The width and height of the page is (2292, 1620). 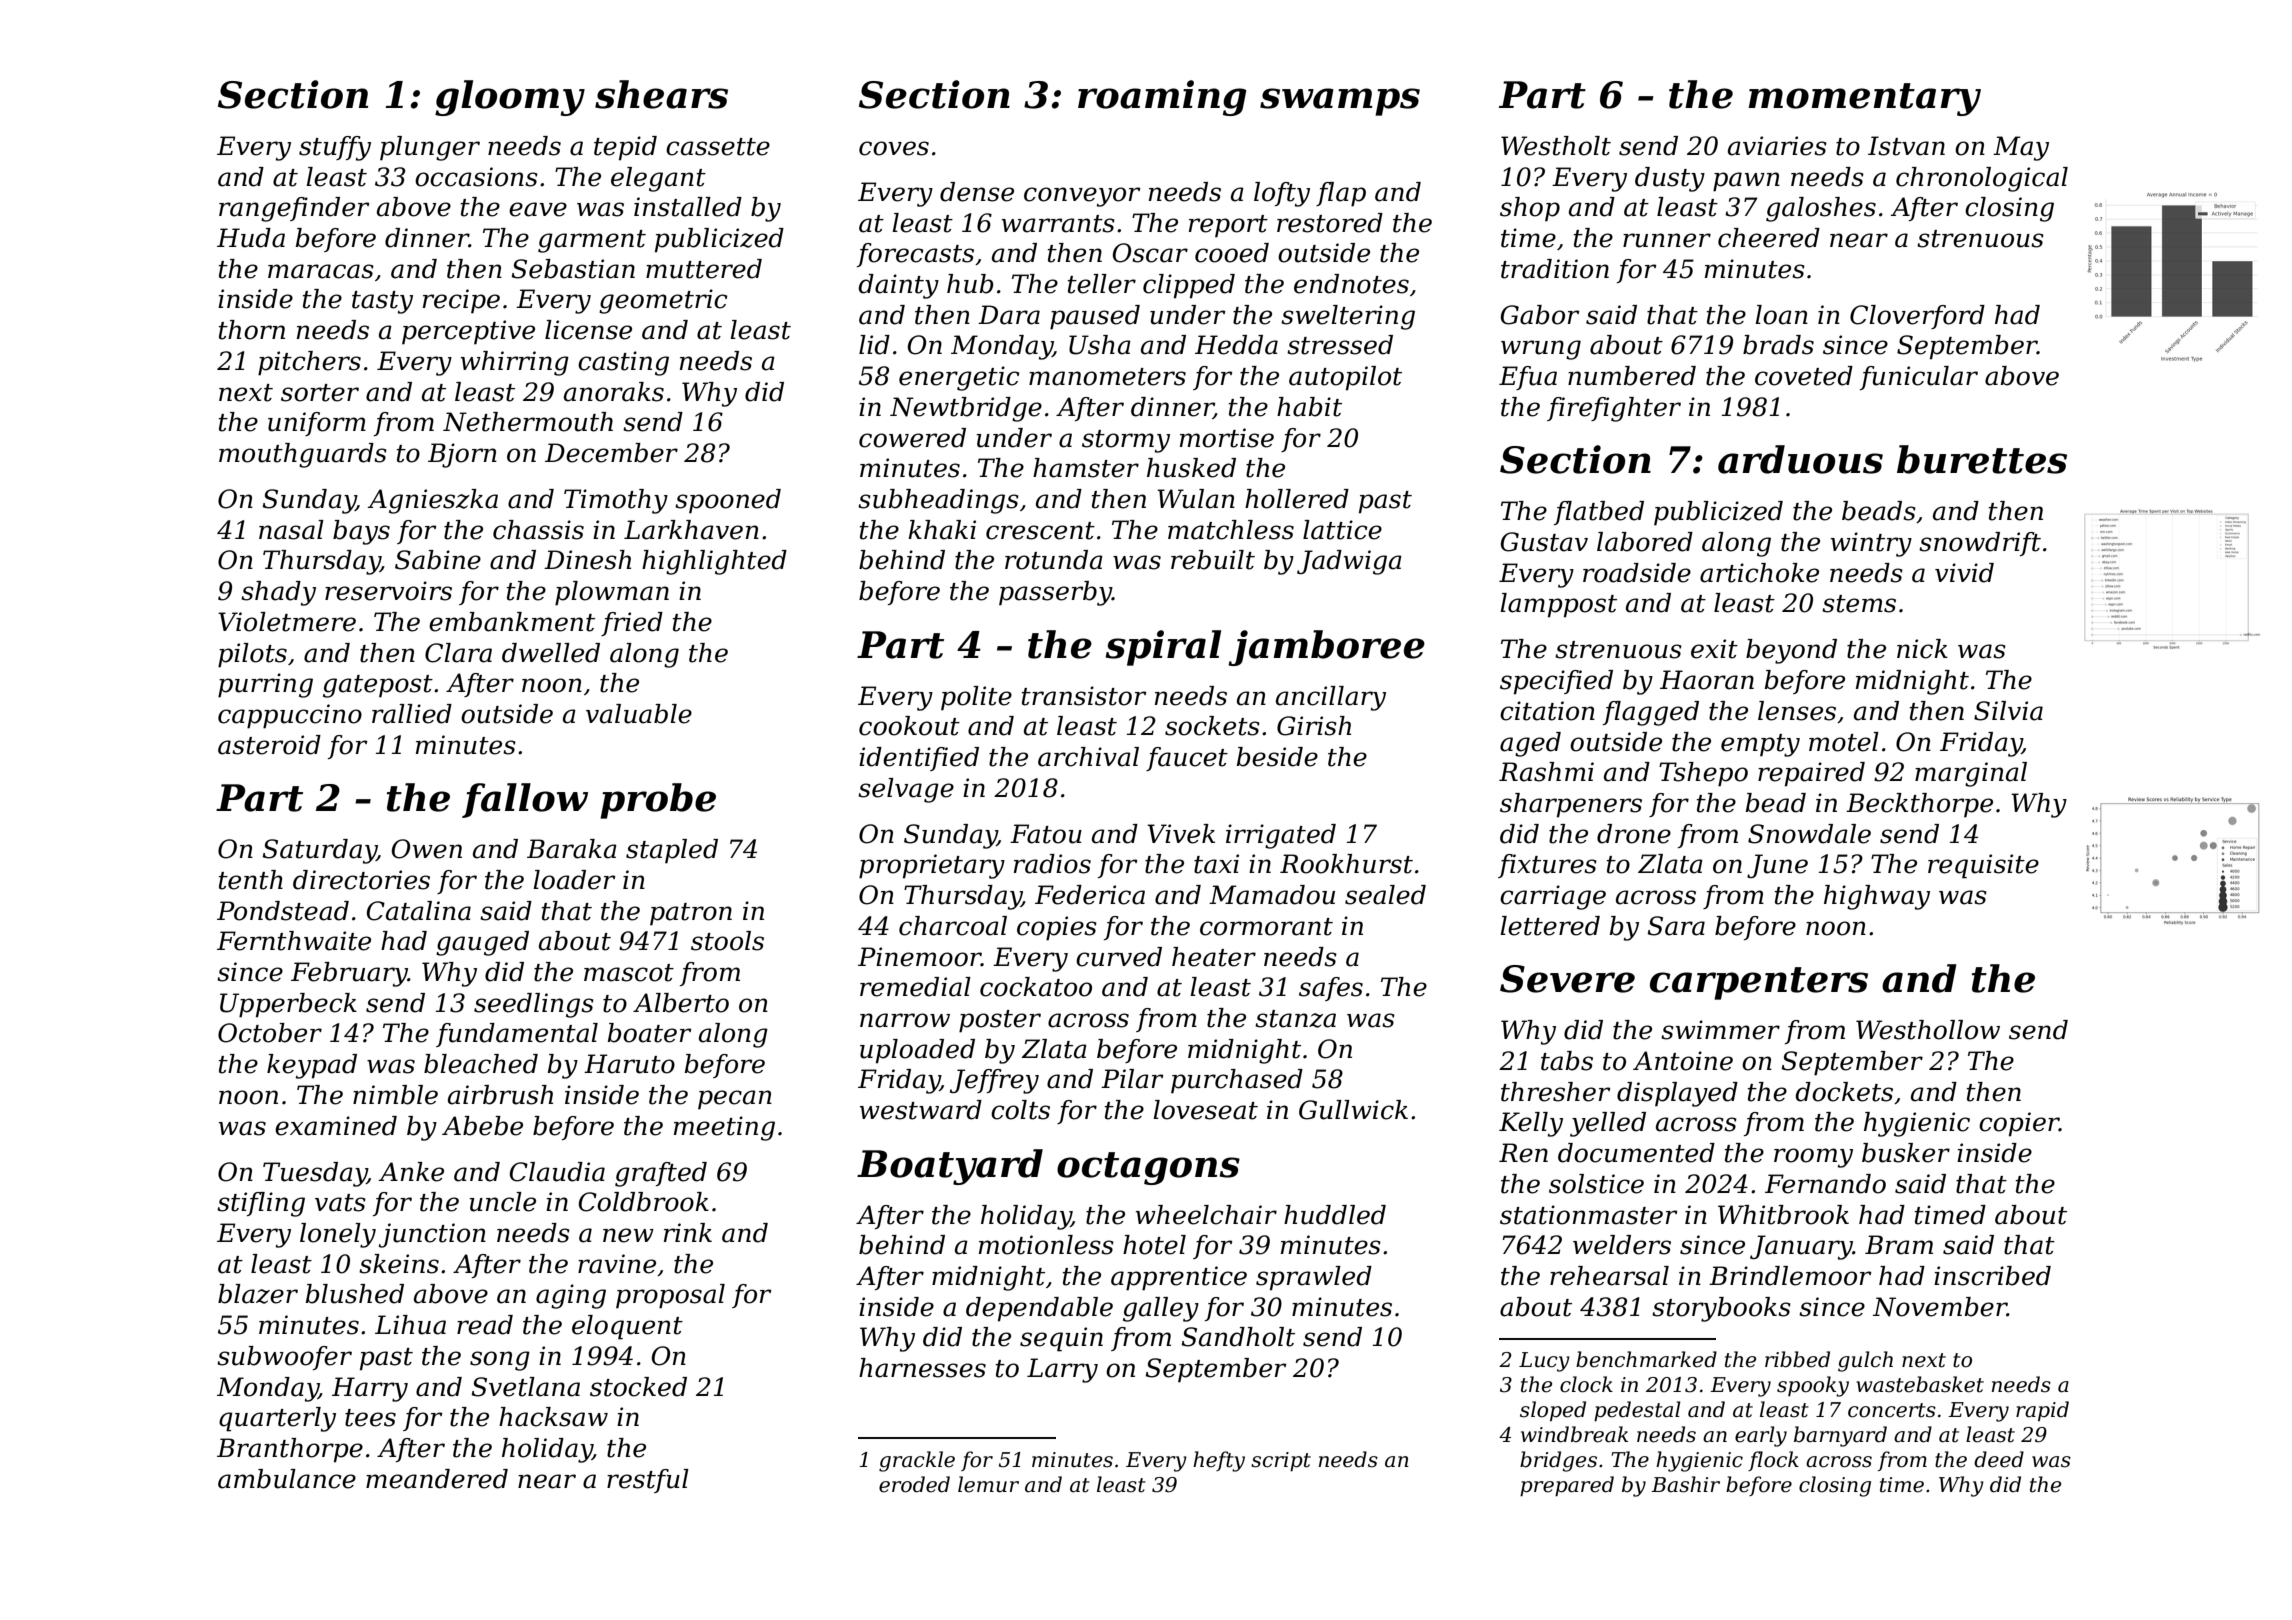 What do you see at coordinates (395, 1095) in the page?
I see `nimble` at bounding box center [395, 1095].
